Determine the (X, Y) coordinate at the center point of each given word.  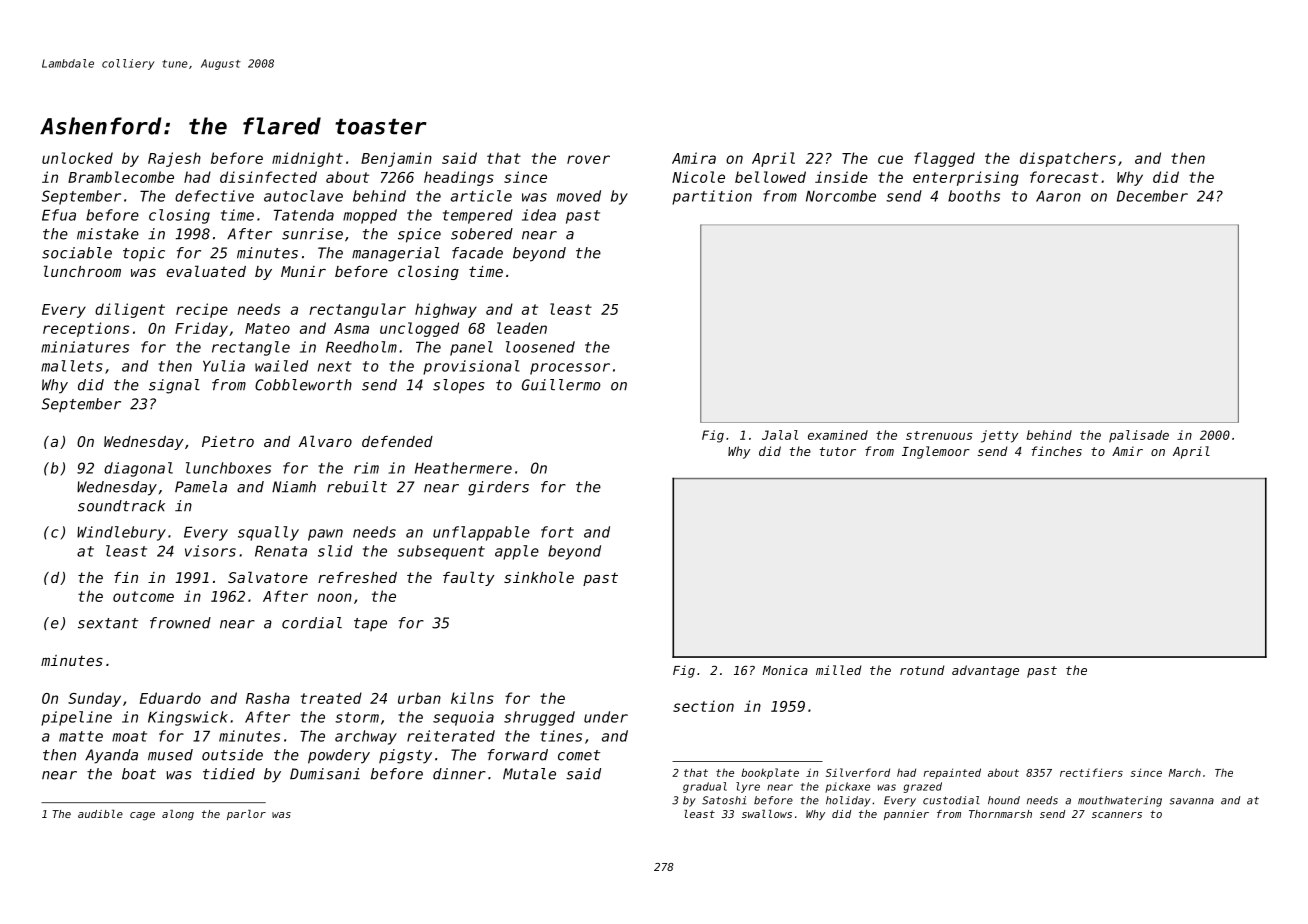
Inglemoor (936, 452)
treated (331, 698)
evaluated (206, 271)
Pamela (201, 487)
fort (557, 532)
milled (838, 670)
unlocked (77, 158)
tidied (229, 774)
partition (712, 197)
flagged (944, 159)
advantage (985, 671)
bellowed (770, 177)
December (1152, 196)
